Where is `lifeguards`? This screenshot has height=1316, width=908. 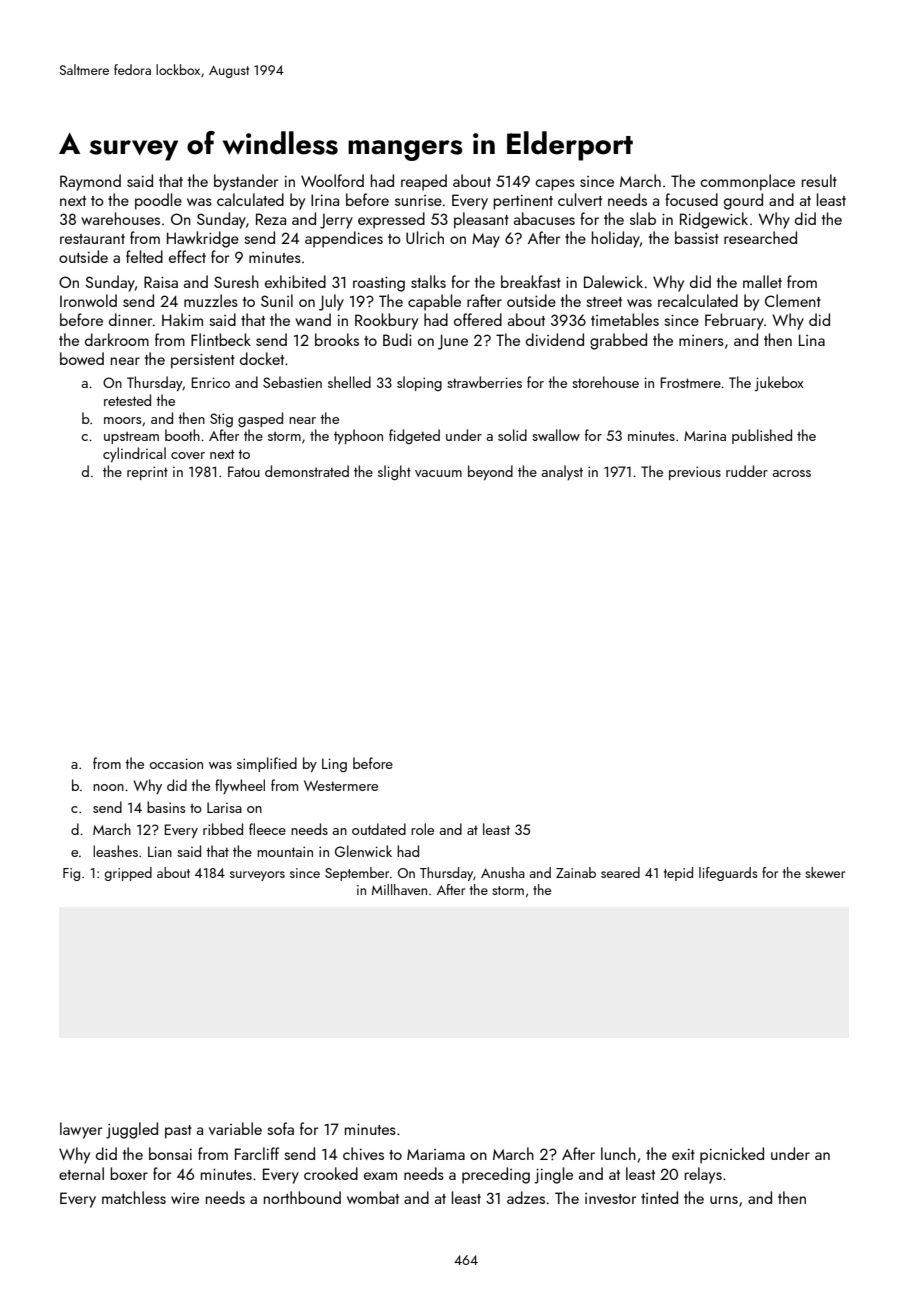 lifeguards is located at coordinates (728, 874).
